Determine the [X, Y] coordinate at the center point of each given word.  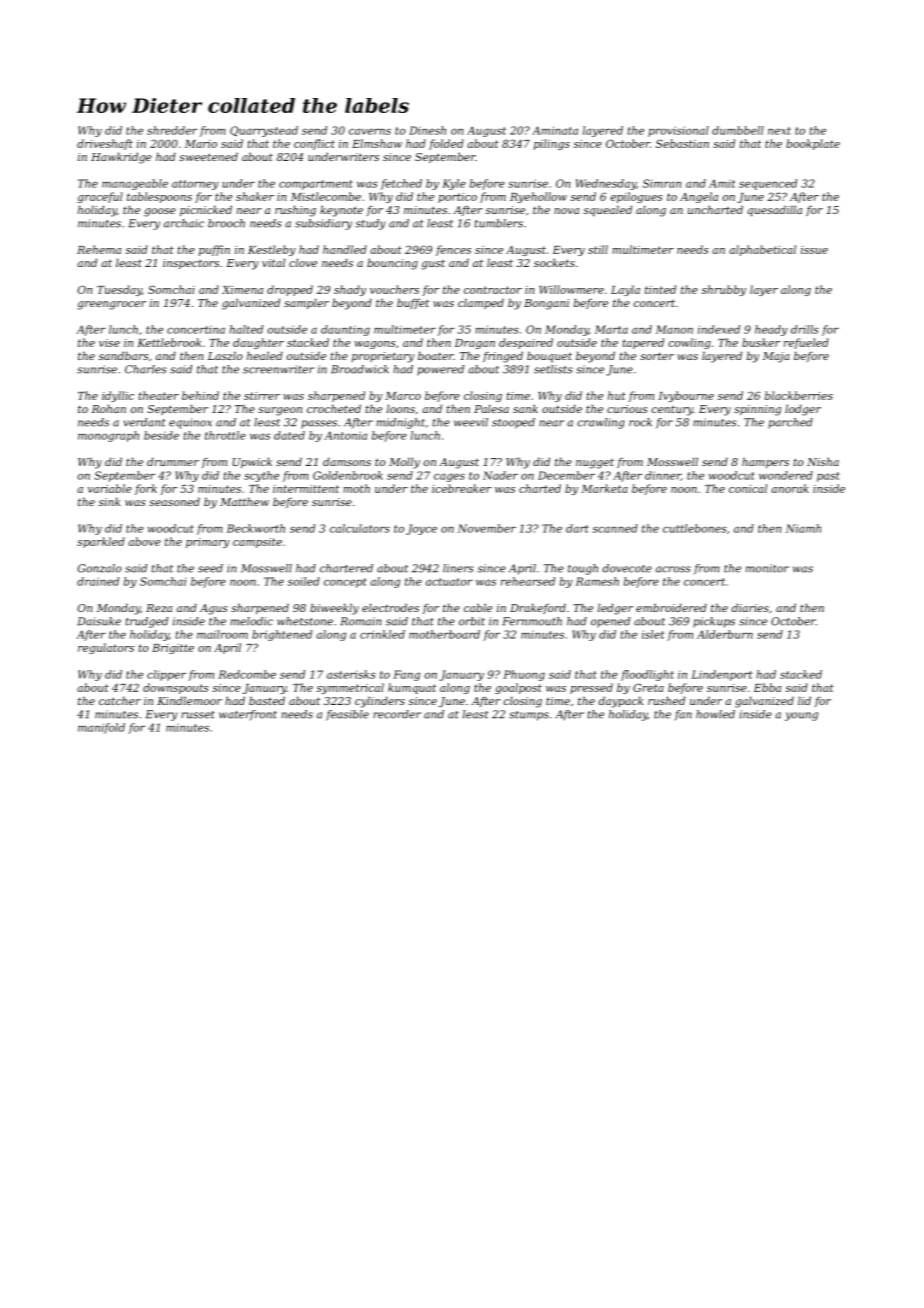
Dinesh [427, 130]
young [801, 716]
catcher [120, 700]
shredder [172, 130]
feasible [347, 715]
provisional [678, 131]
